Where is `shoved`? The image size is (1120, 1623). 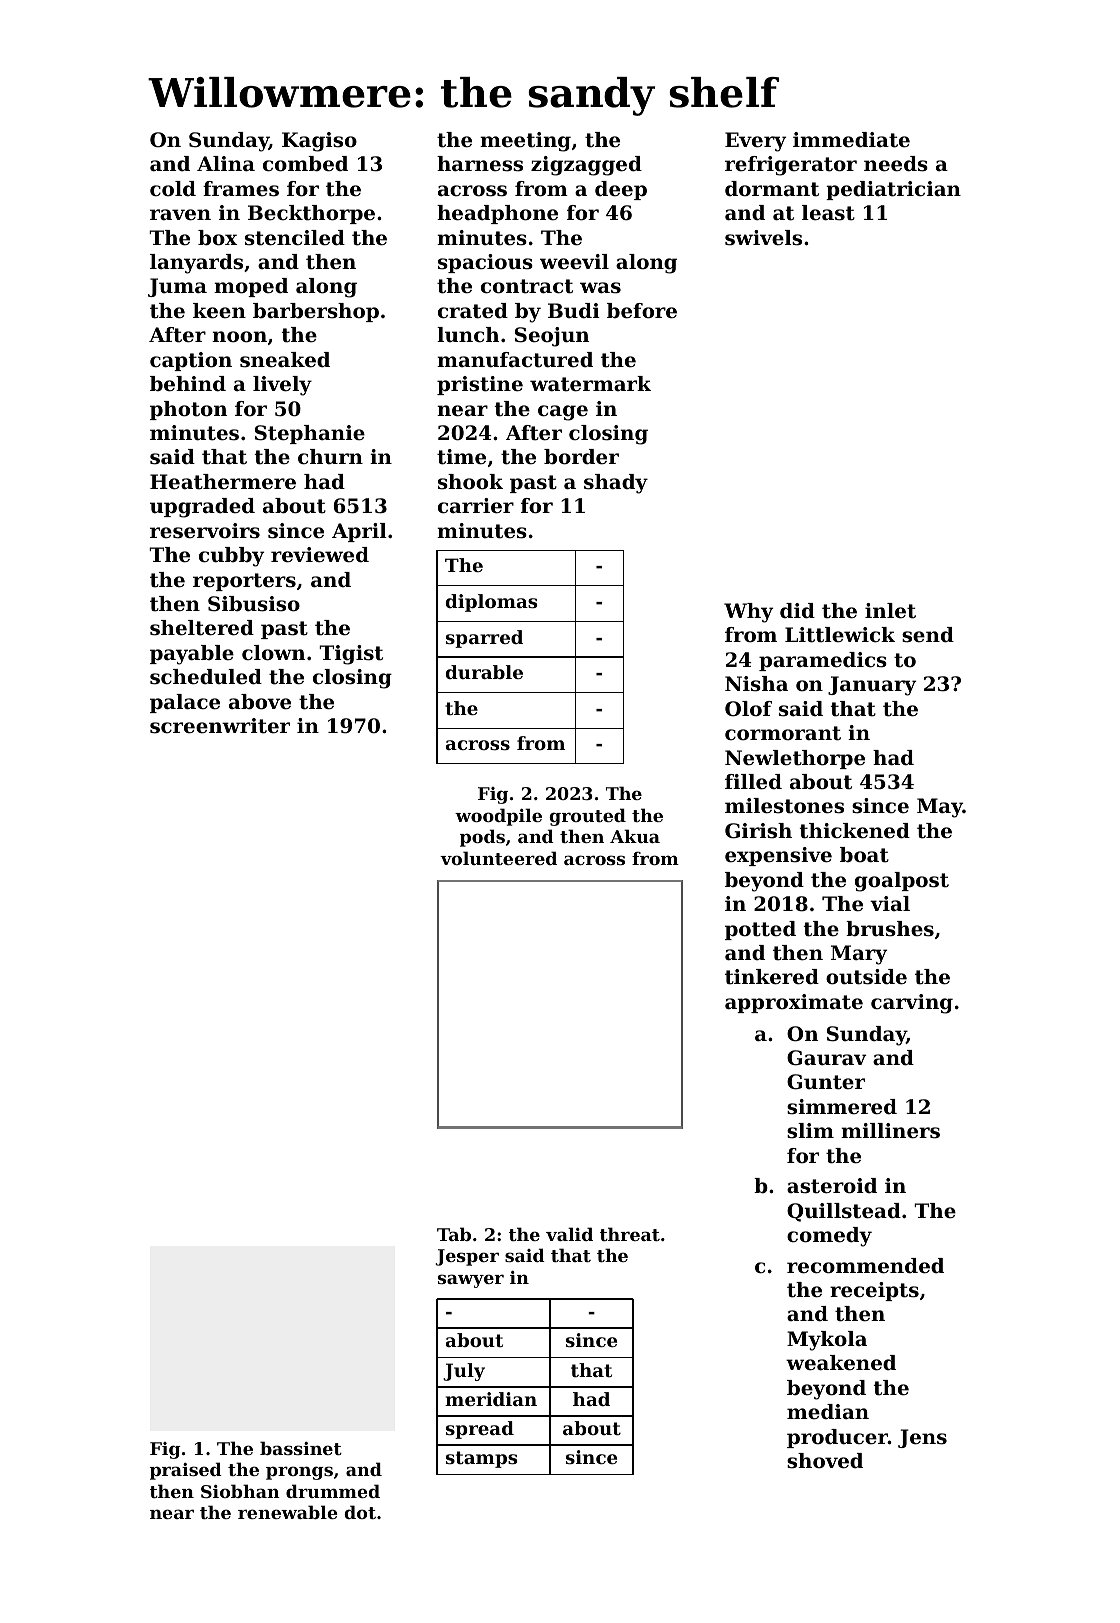 shoved is located at coordinates (825, 1461).
